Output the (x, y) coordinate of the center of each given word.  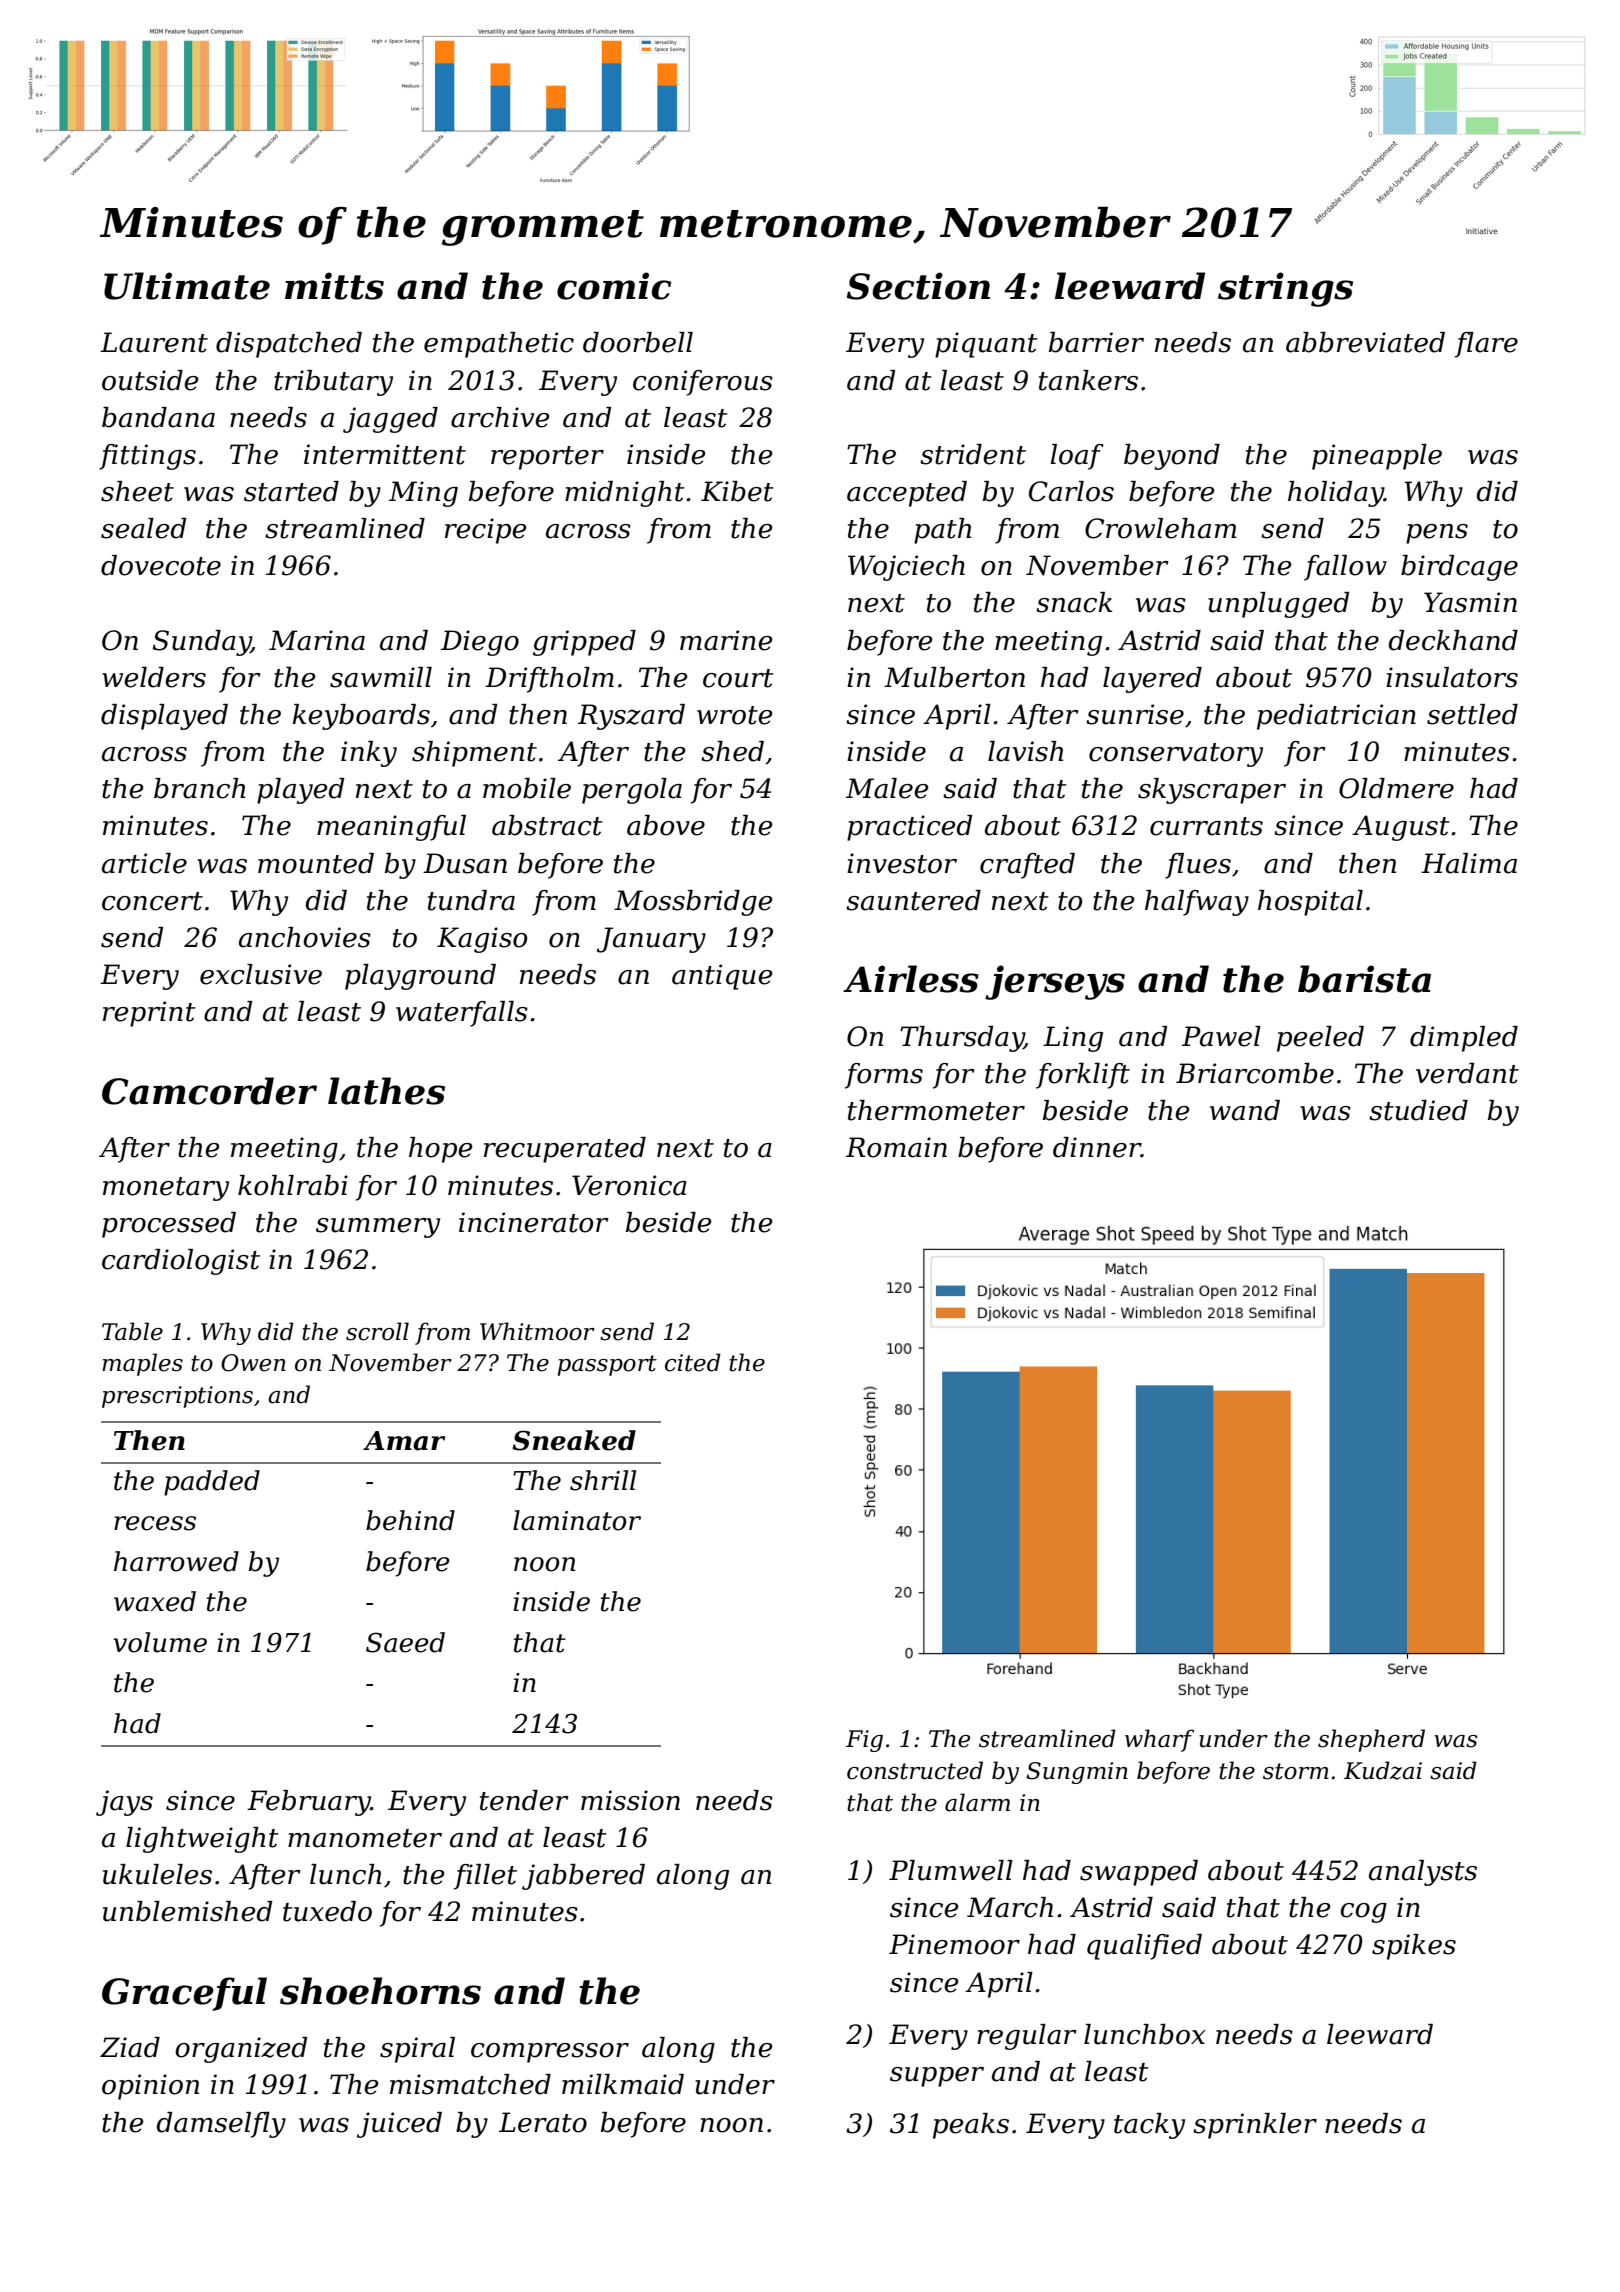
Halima (1469, 863)
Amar (404, 1441)
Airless (911, 979)
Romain (896, 1147)
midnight (625, 494)
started (291, 491)
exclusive (261, 974)
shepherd (1371, 1740)
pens (1437, 534)
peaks (971, 2126)
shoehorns (380, 1991)
